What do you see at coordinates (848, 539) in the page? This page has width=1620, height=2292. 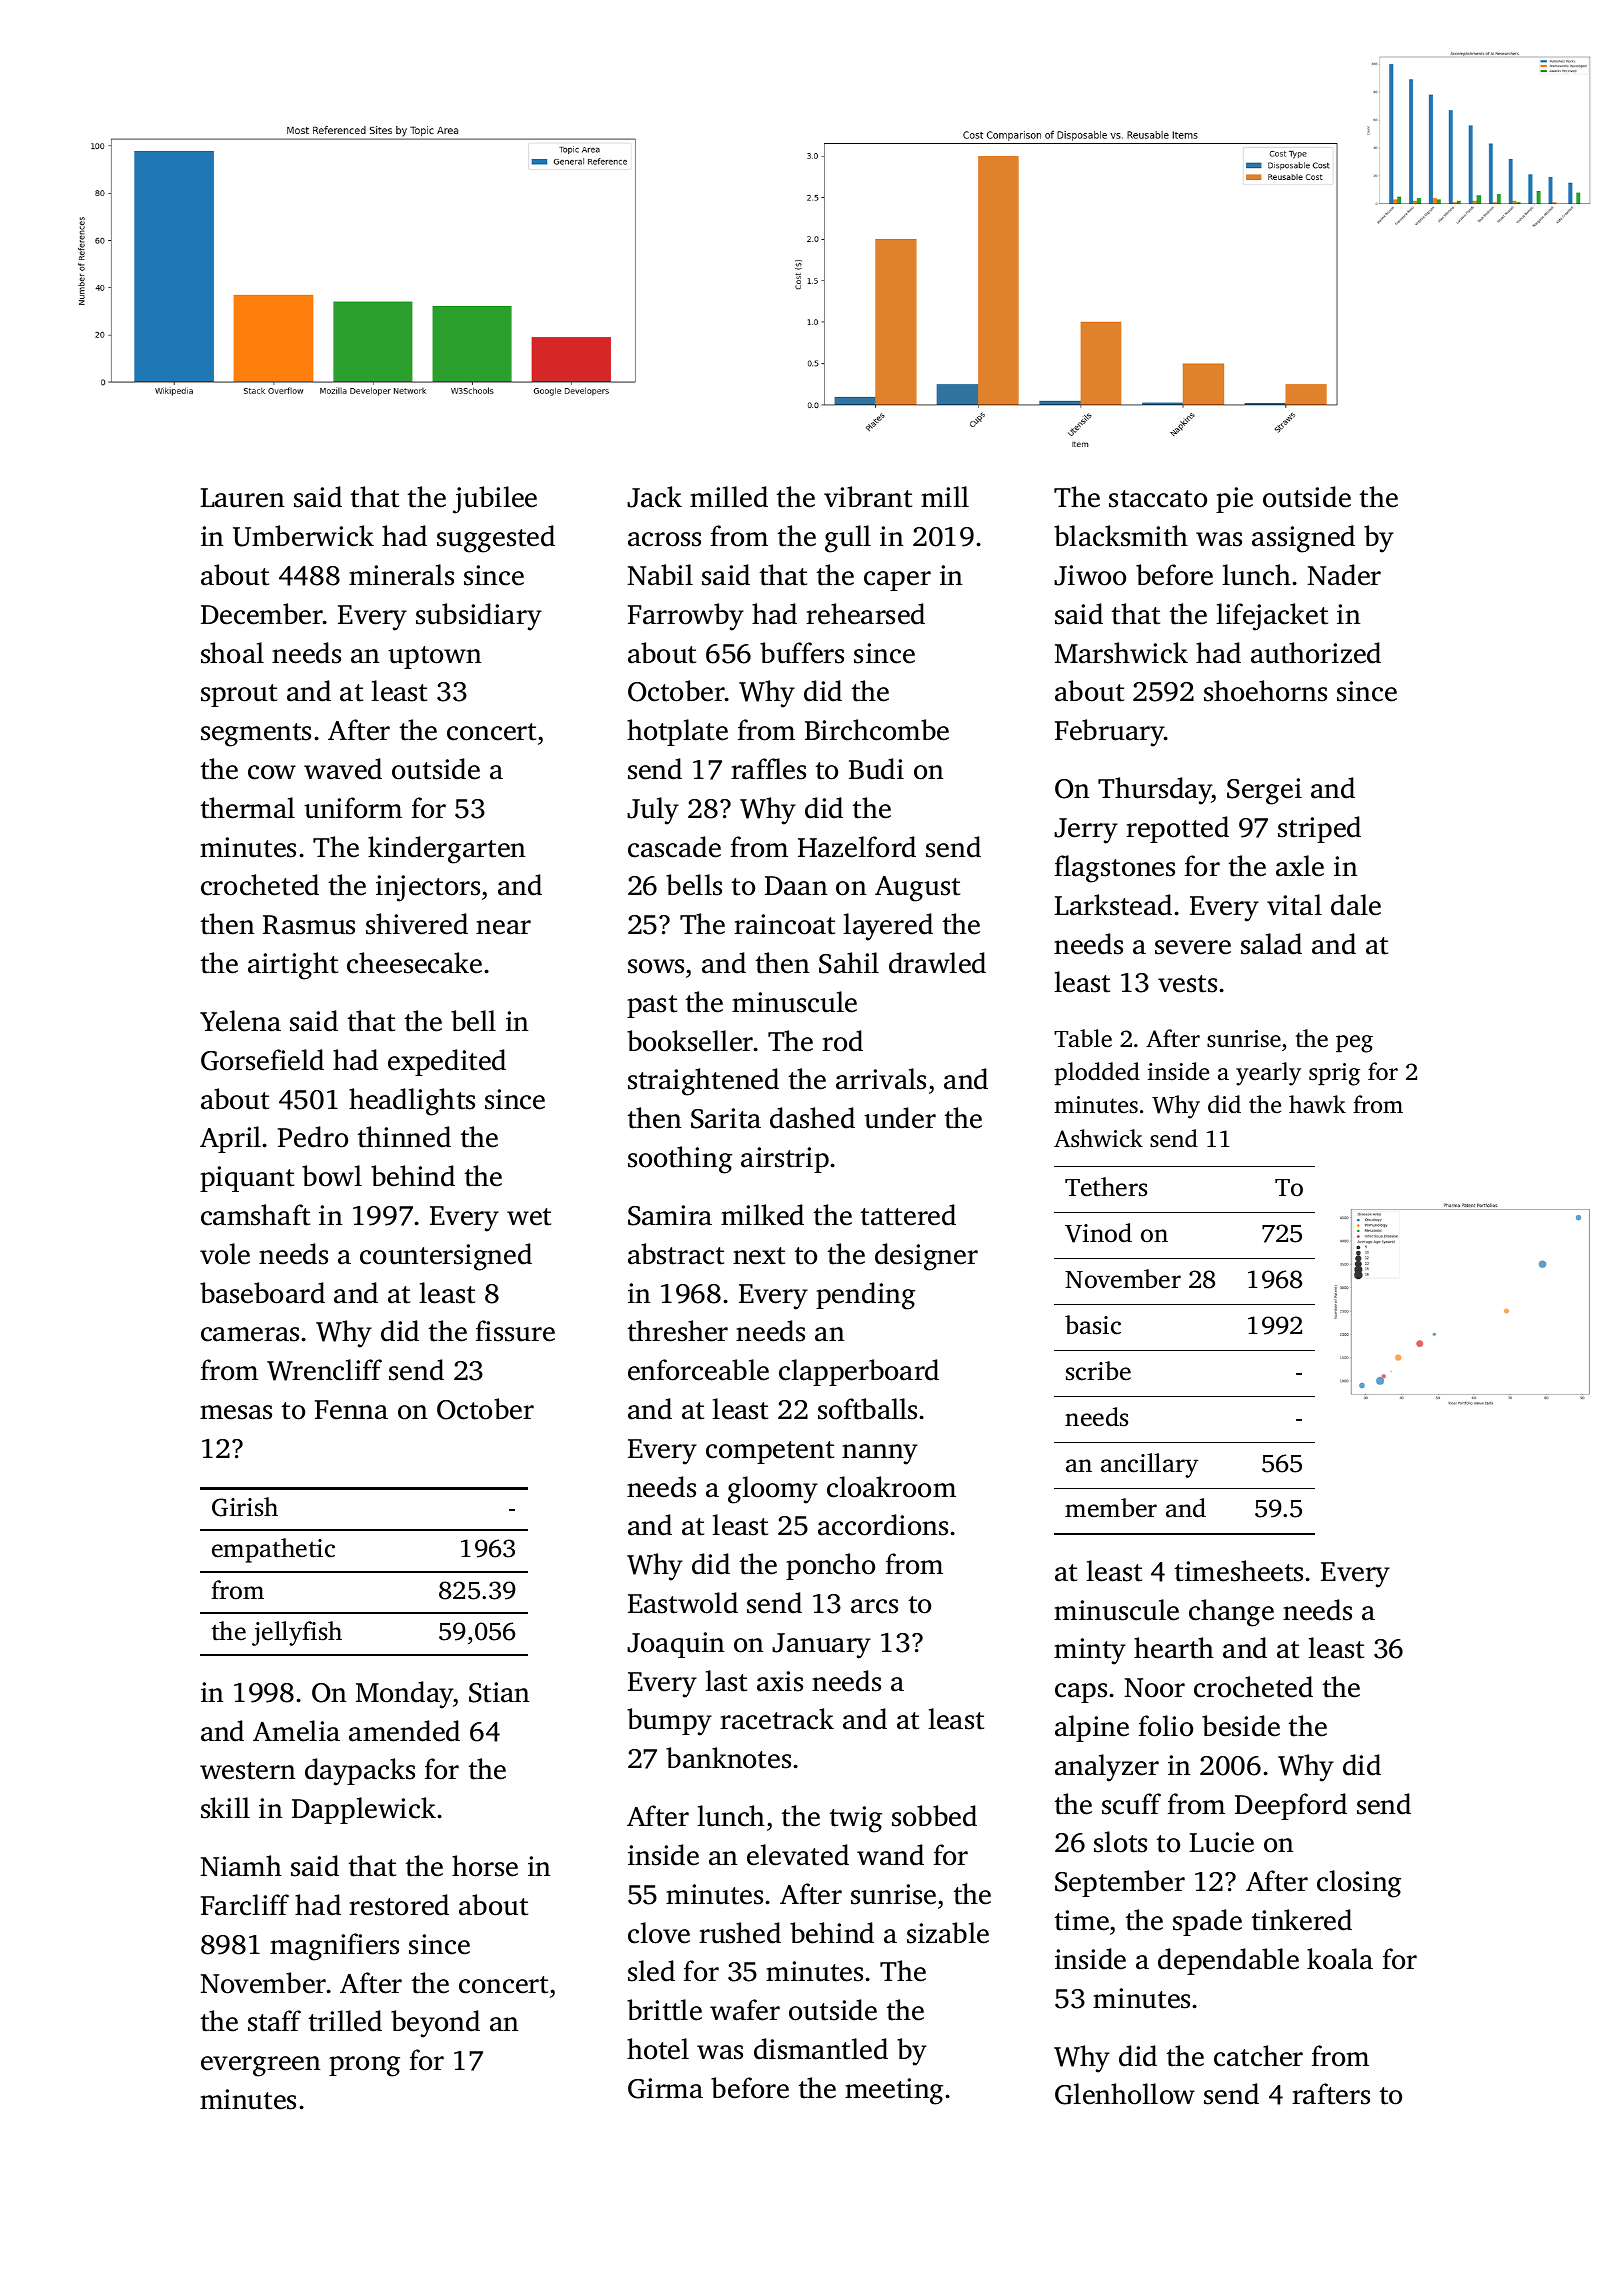 I see `gull` at bounding box center [848, 539].
